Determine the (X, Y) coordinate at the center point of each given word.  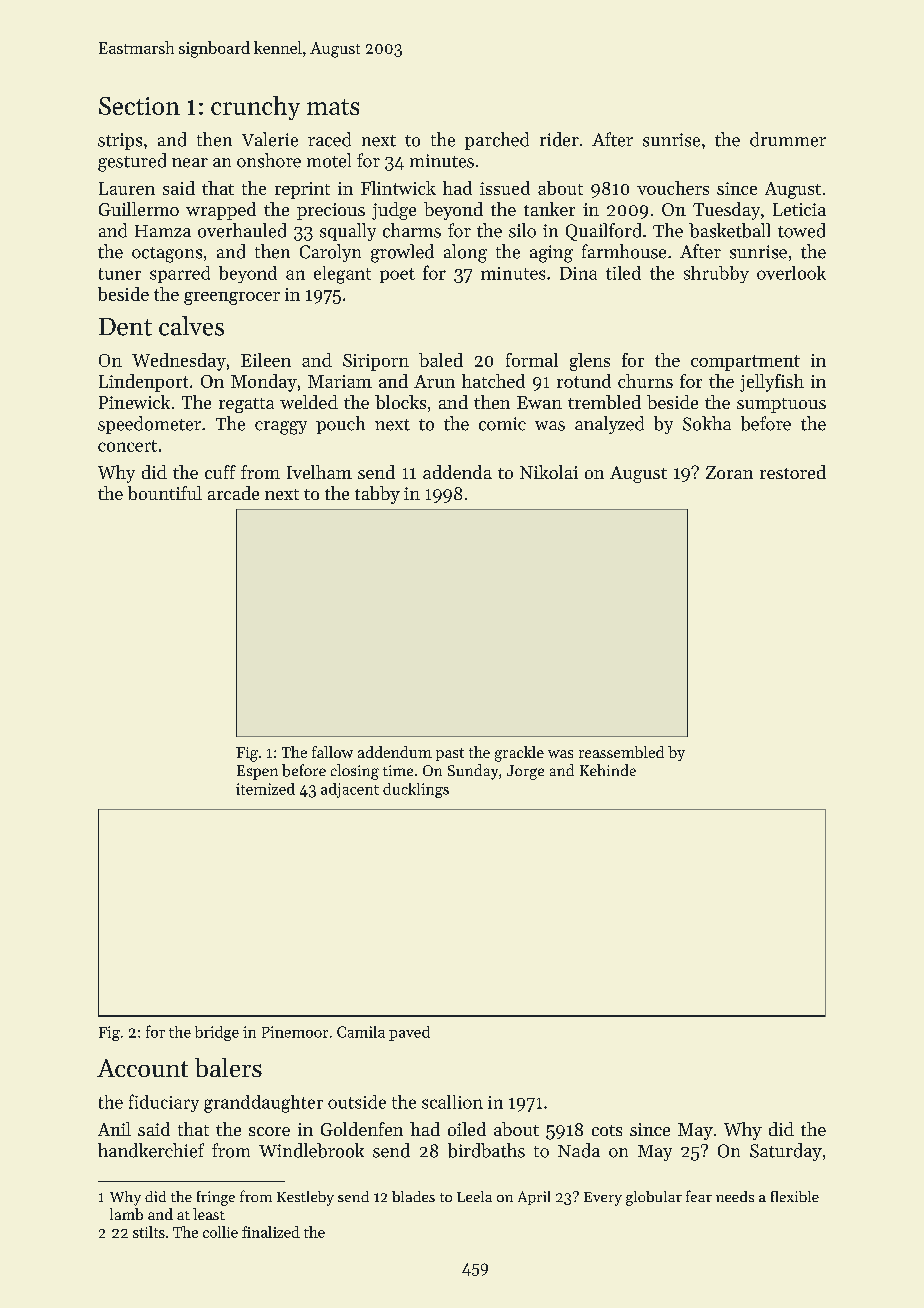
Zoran (729, 472)
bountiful (165, 493)
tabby (377, 495)
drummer (788, 139)
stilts (149, 1232)
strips (120, 141)
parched (497, 141)
